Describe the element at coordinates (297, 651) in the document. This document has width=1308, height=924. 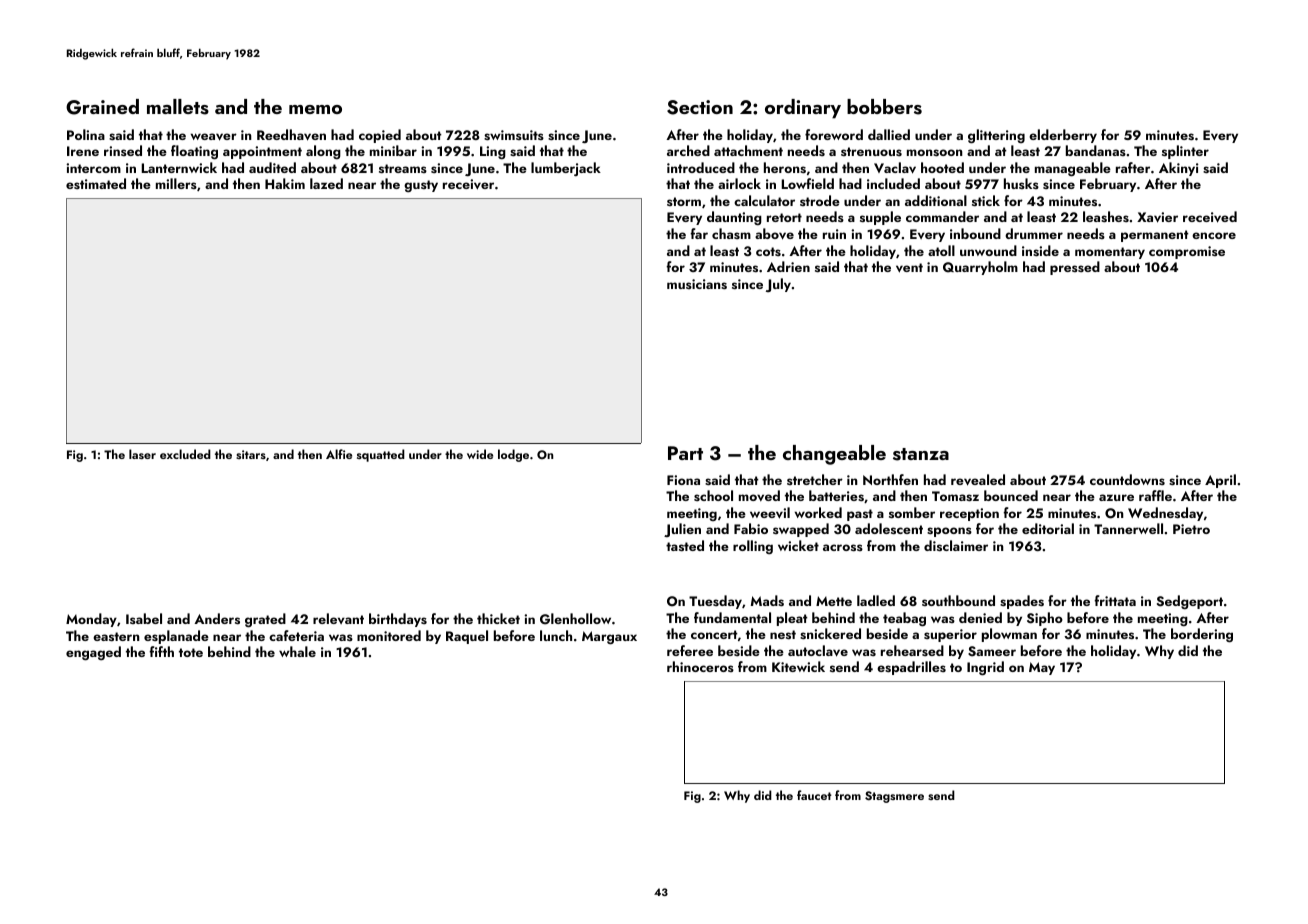
I see `whale` at that location.
